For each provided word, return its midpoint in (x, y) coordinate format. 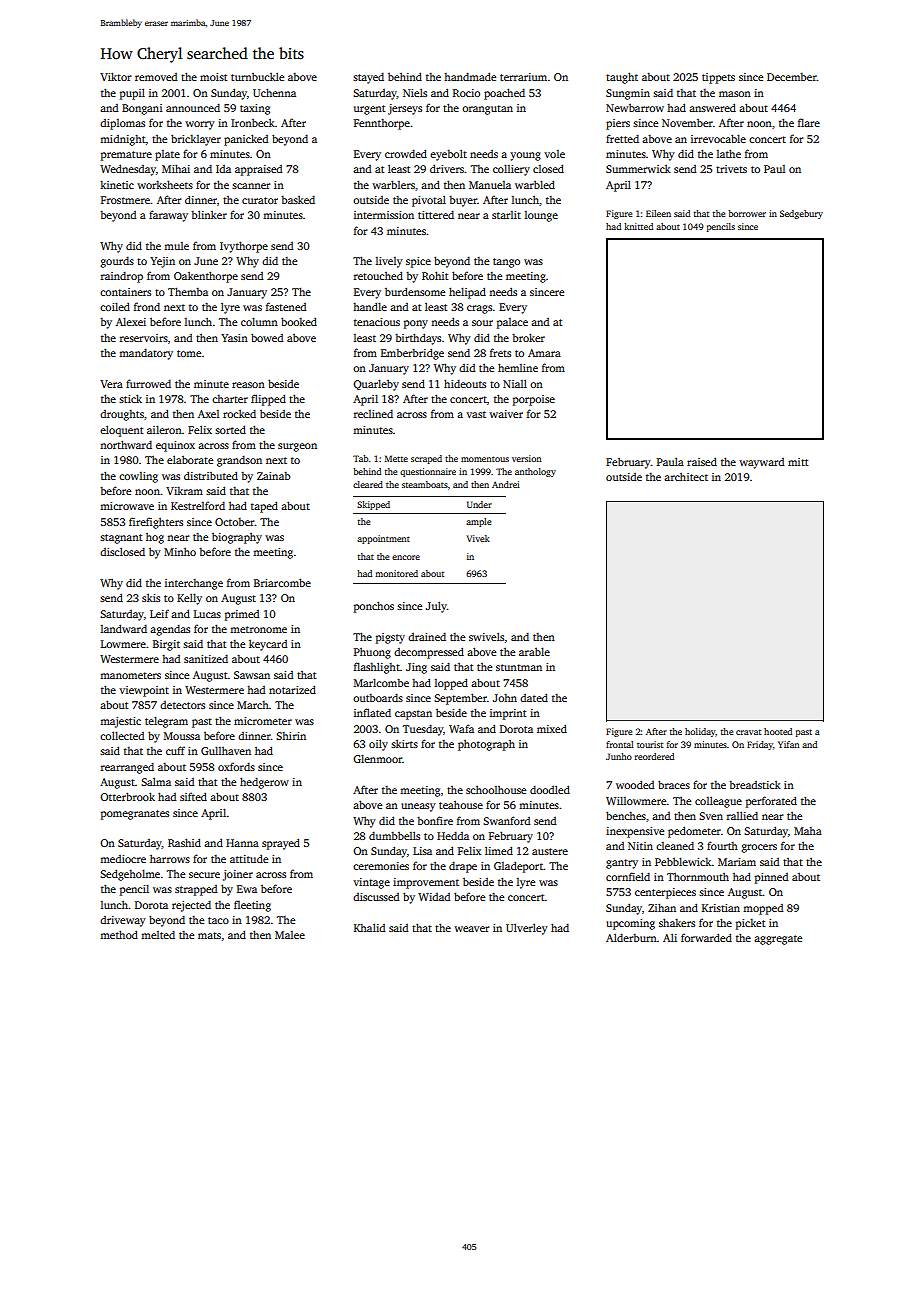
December (792, 77)
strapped (196, 890)
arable (534, 651)
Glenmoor (378, 758)
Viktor (115, 76)
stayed (368, 78)
